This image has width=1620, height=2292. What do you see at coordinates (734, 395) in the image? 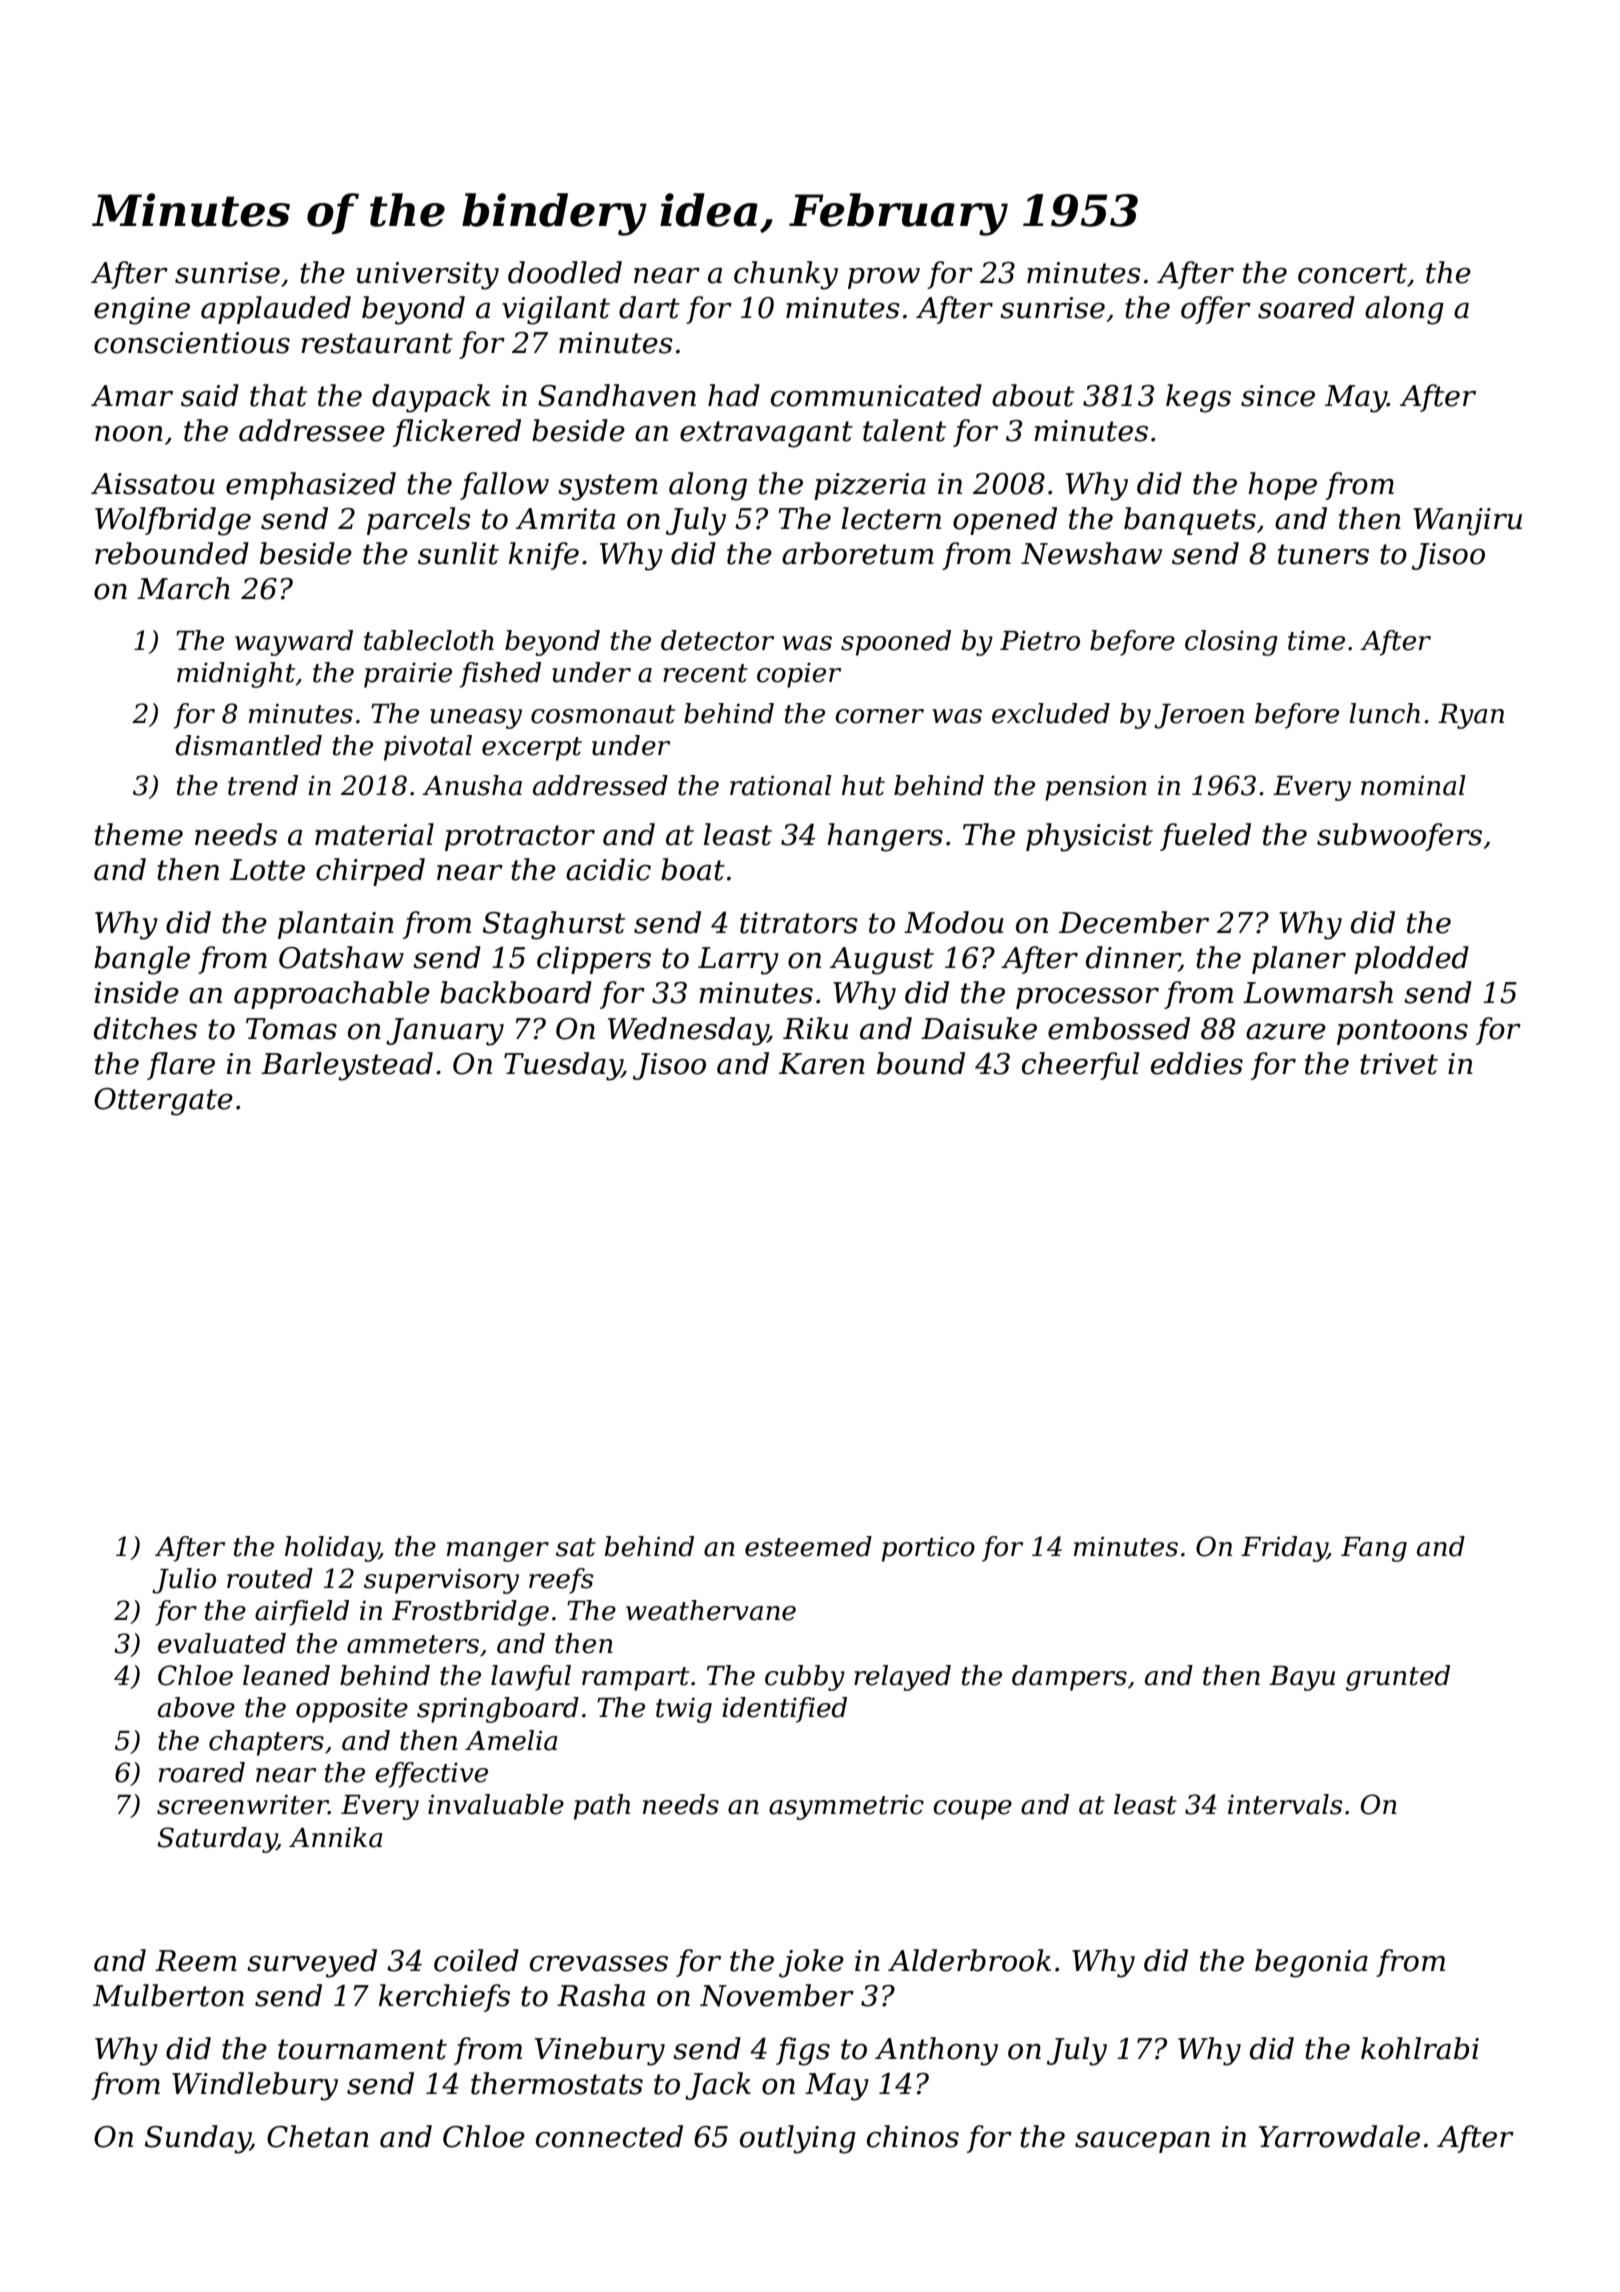
I see `had` at bounding box center [734, 395].
